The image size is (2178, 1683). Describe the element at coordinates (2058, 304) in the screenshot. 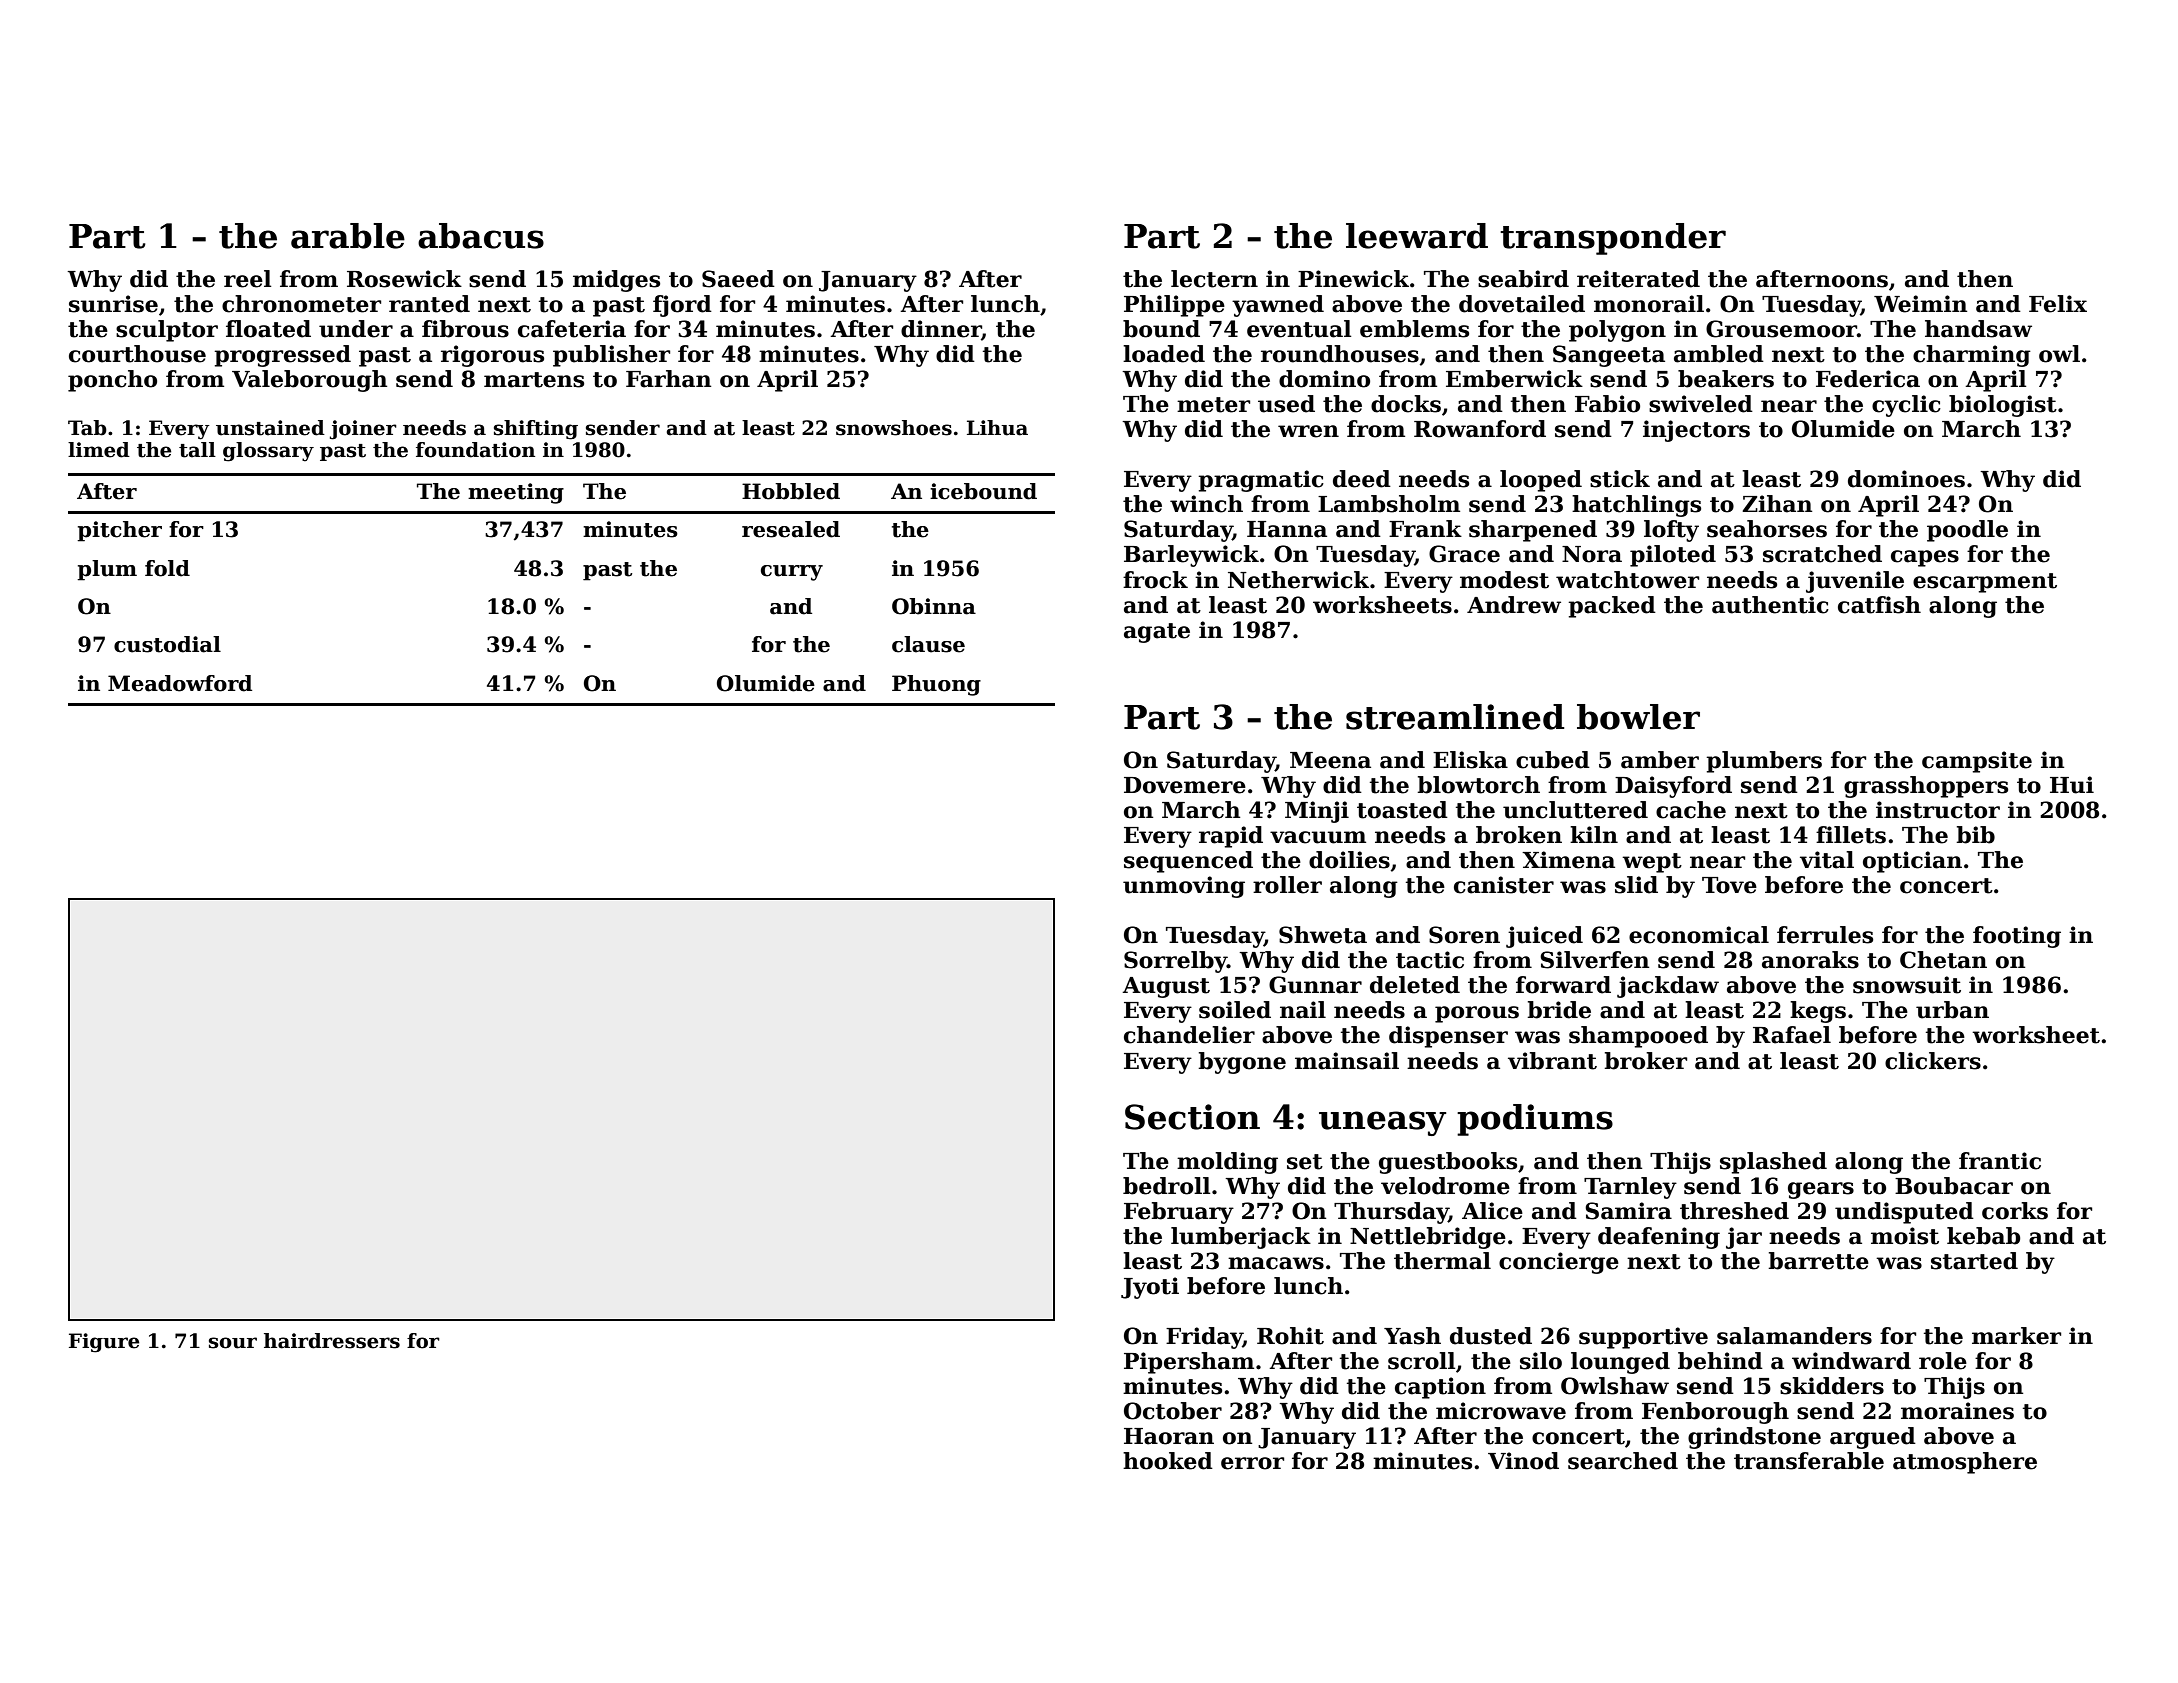

I see `Felix` at that location.
